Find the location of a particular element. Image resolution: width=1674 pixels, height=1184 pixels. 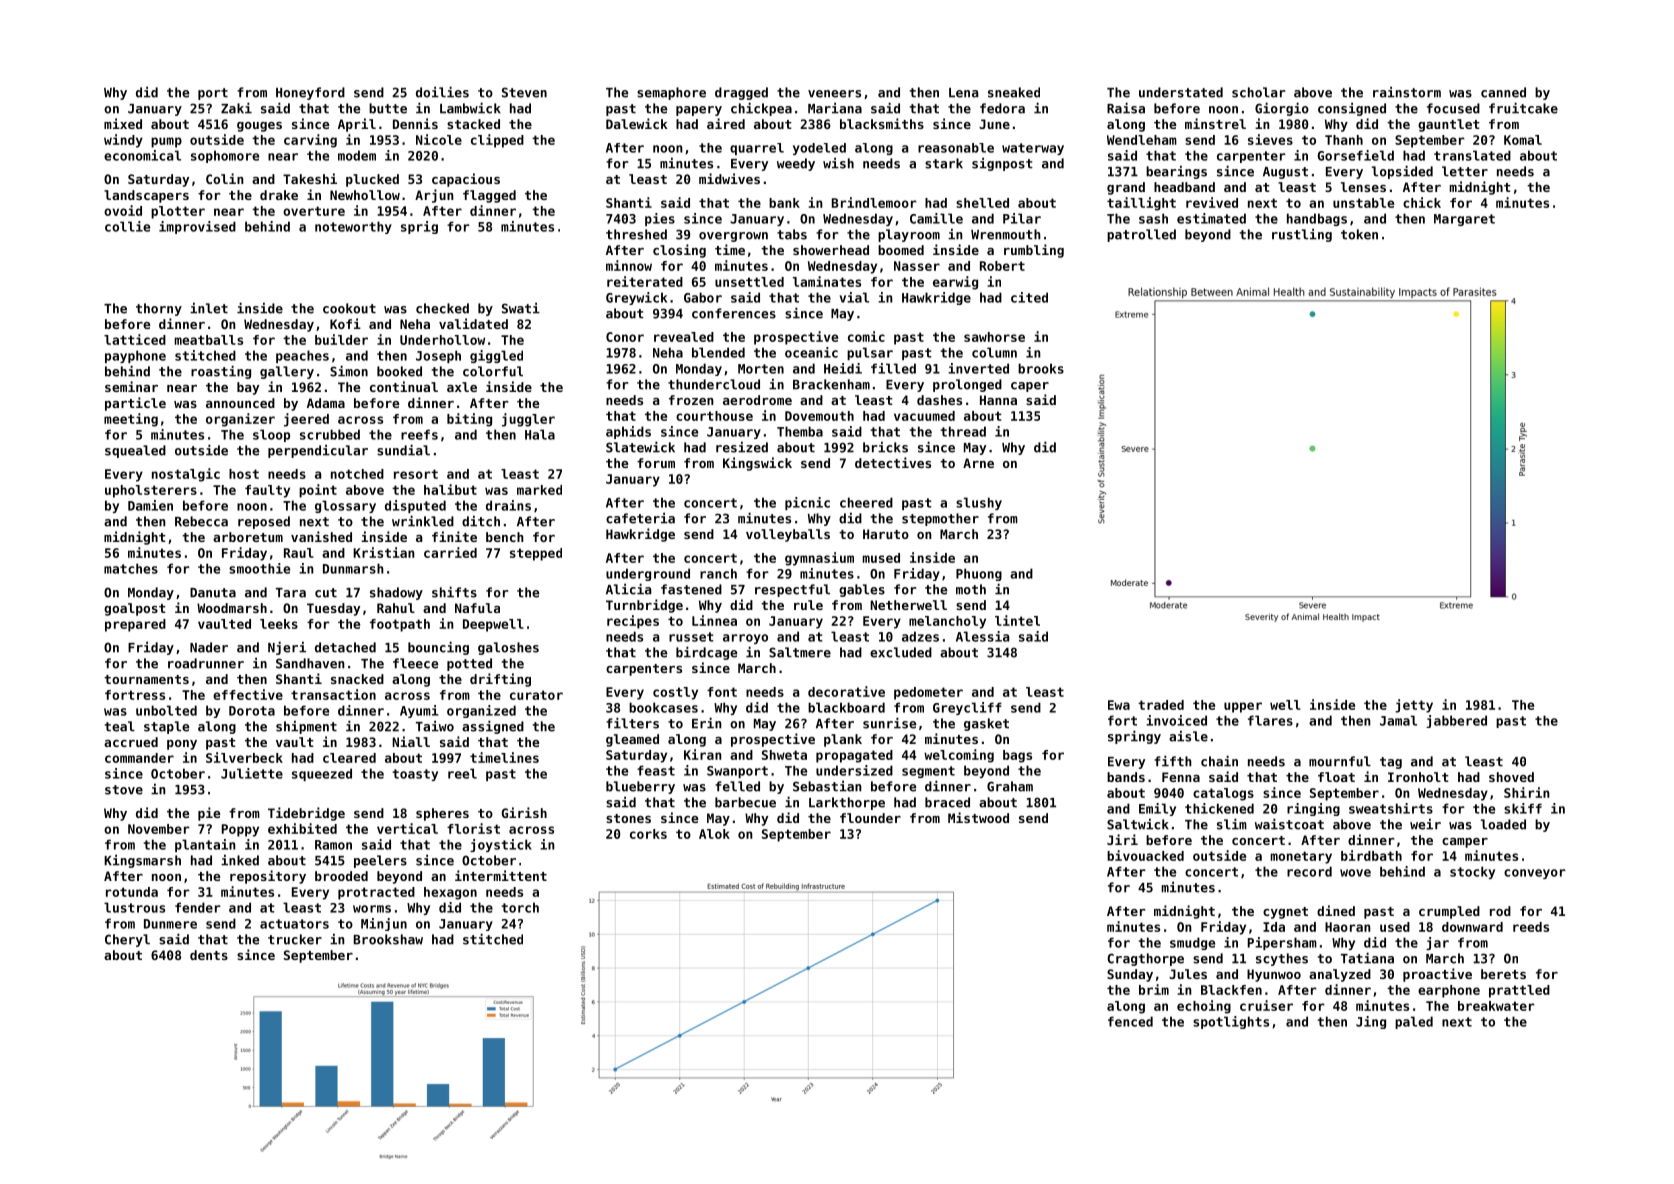

revealed is located at coordinates (684, 337).
